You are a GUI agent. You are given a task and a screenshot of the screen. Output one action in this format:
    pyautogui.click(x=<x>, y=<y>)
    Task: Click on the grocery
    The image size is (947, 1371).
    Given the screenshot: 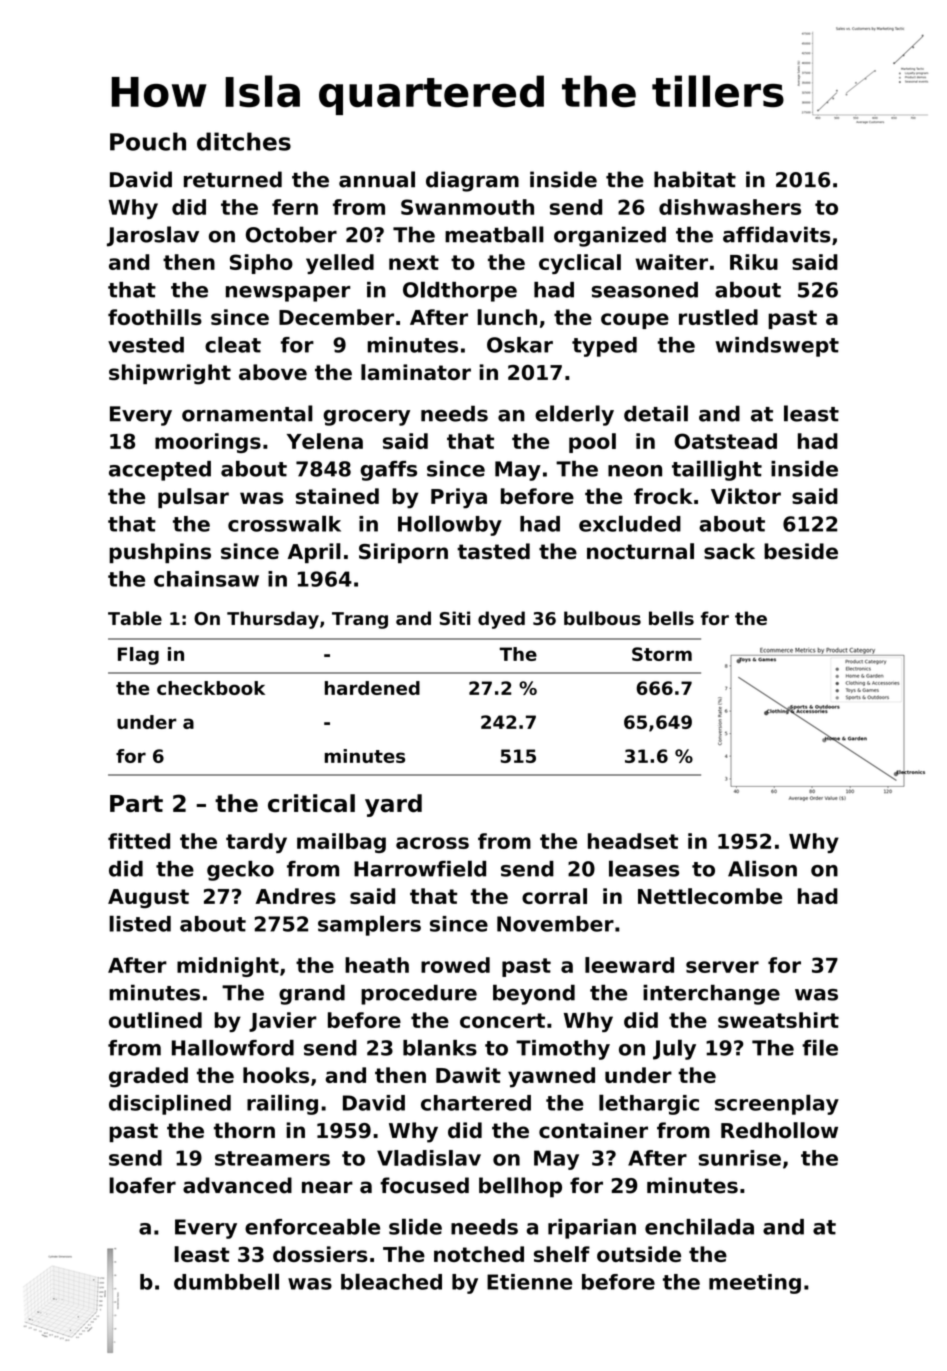 What is the action you would take?
    pyautogui.click(x=366, y=418)
